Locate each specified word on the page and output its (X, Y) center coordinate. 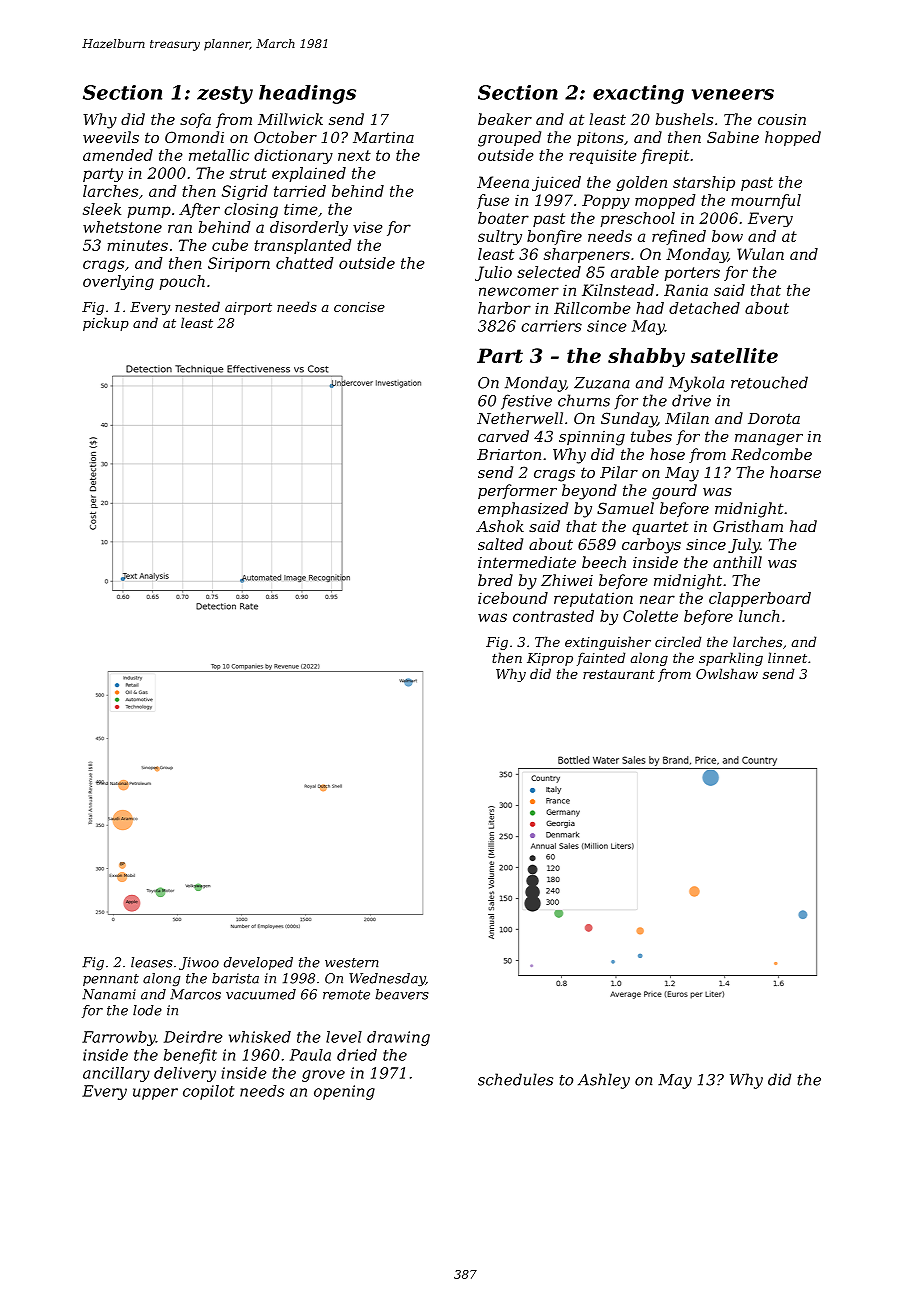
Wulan (760, 254)
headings (307, 94)
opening (344, 1092)
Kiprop (550, 659)
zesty (225, 95)
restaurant (619, 674)
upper (155, 1094)
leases (152, 962)
